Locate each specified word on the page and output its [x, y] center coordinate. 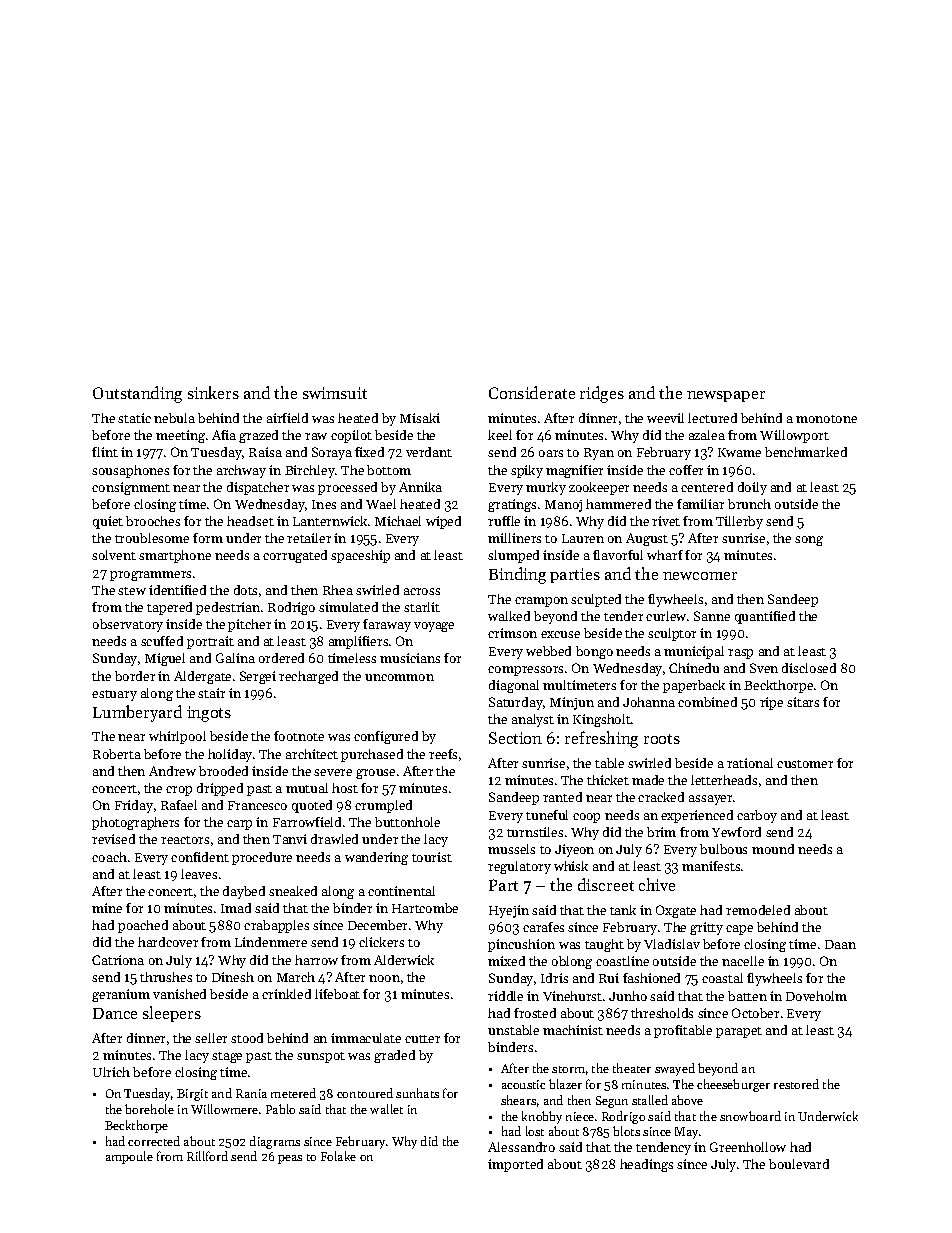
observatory [128, 625]
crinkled [286, 994]
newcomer [700, 576]
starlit [422, 607]
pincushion [521, 945]
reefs [443, 754]
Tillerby [739, 522]
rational [750, 763]
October [755, 1013]
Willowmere [224, 1109]
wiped [443, 522]
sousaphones [130, 471]
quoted [312, 806]
